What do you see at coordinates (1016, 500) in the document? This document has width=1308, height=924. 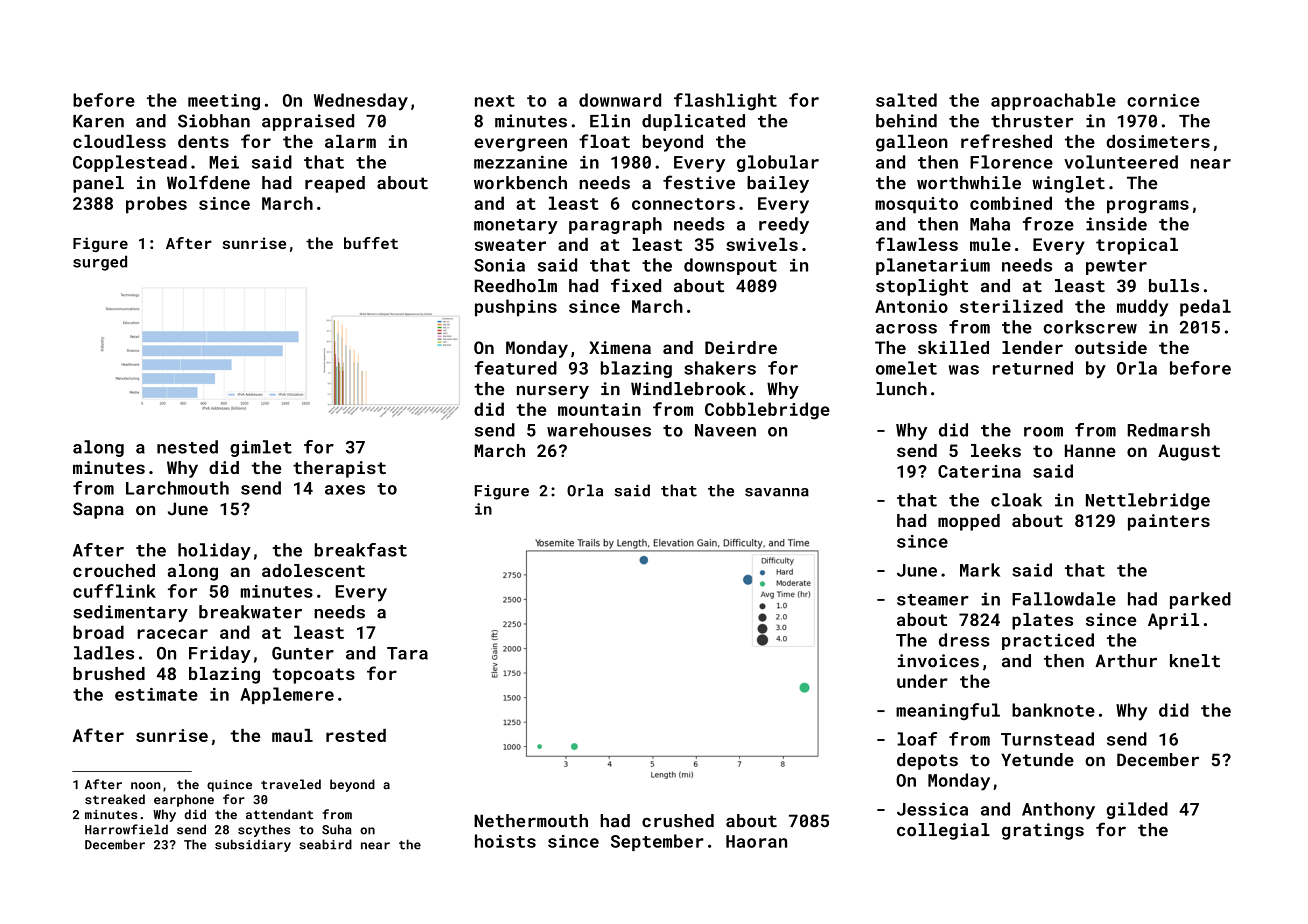 I see `cloak` at bounding box center [1016, 500].
